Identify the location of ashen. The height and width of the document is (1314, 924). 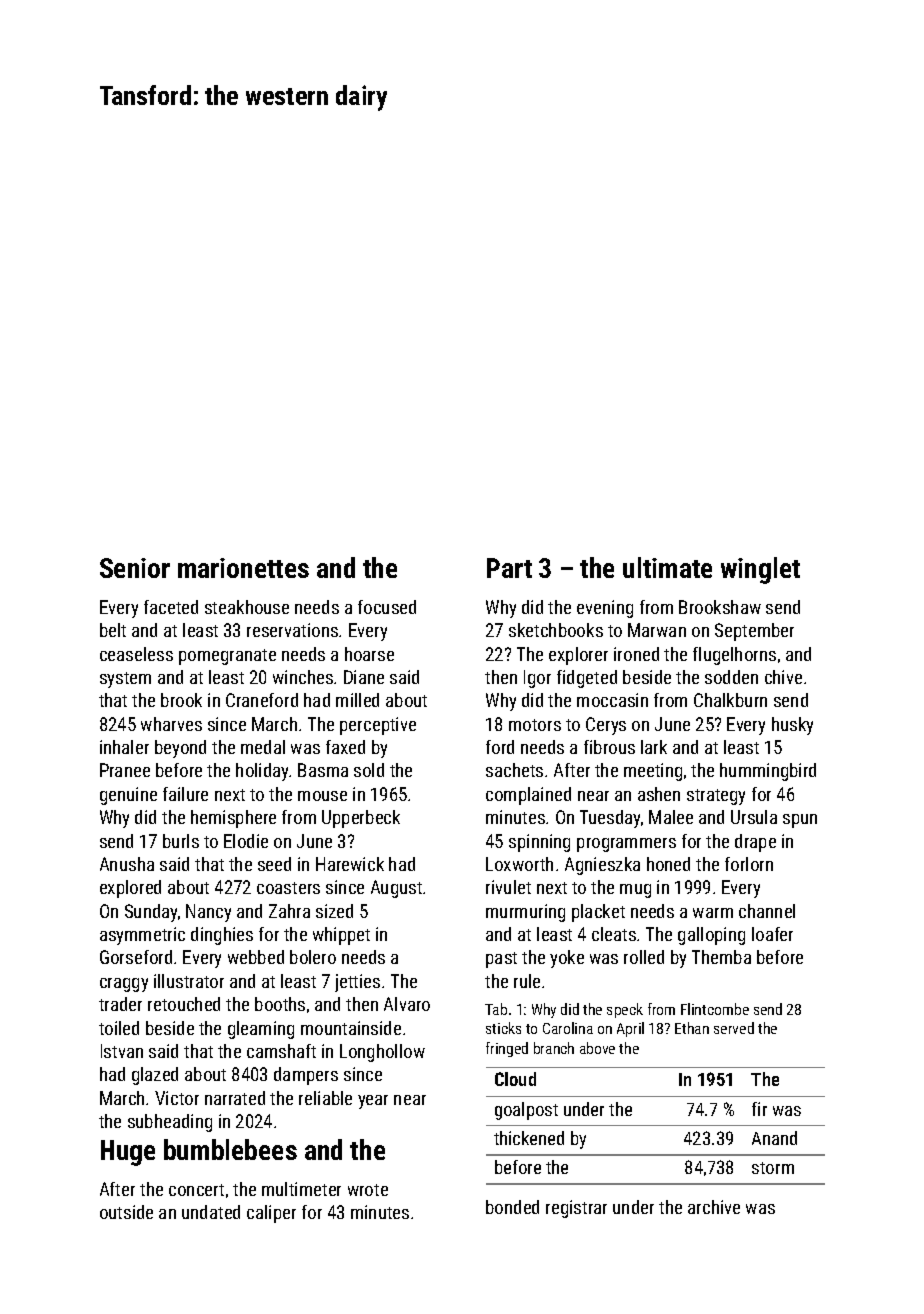
(659, 794).
